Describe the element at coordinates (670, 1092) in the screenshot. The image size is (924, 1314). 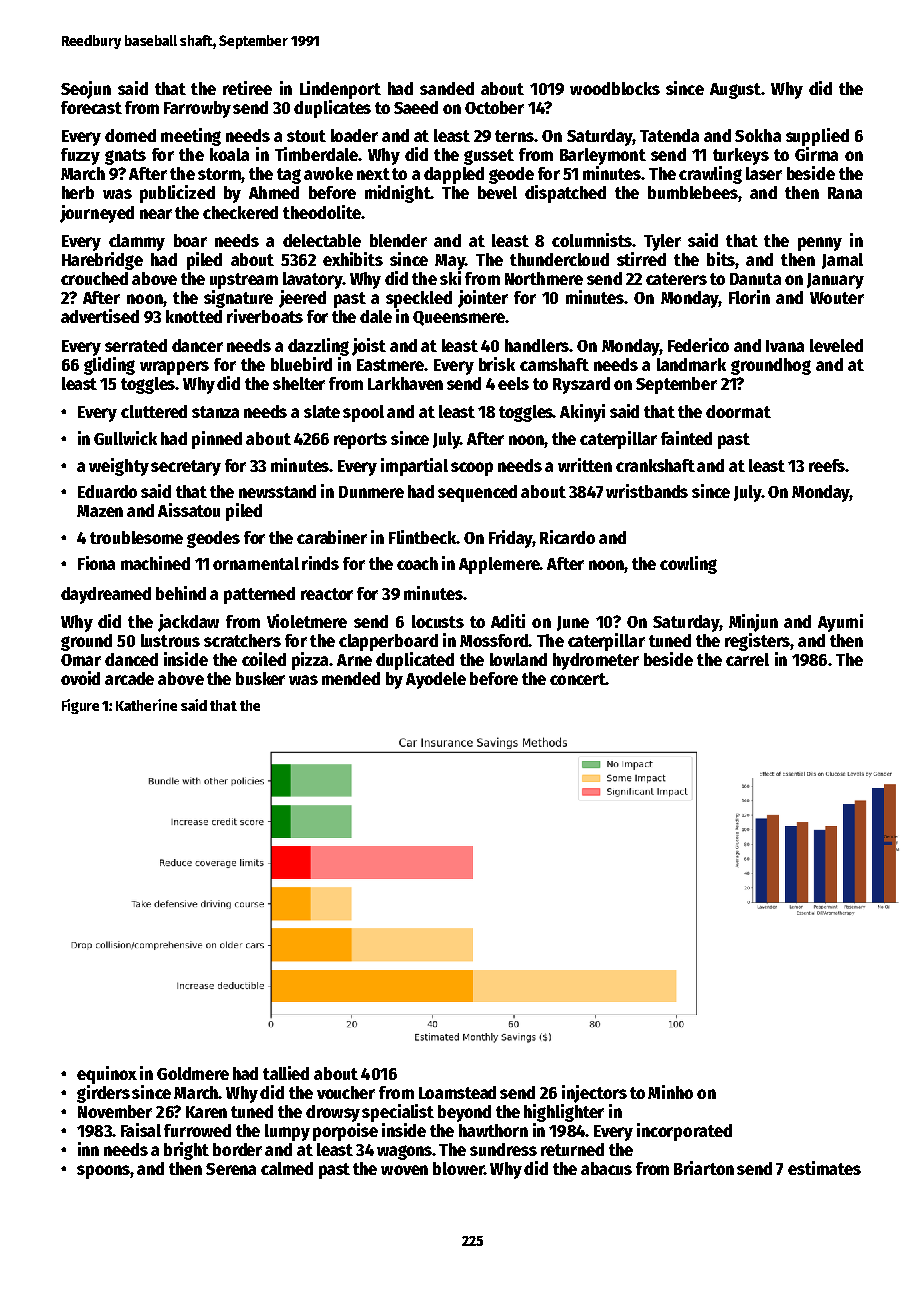
I see `Minho` at that location.
